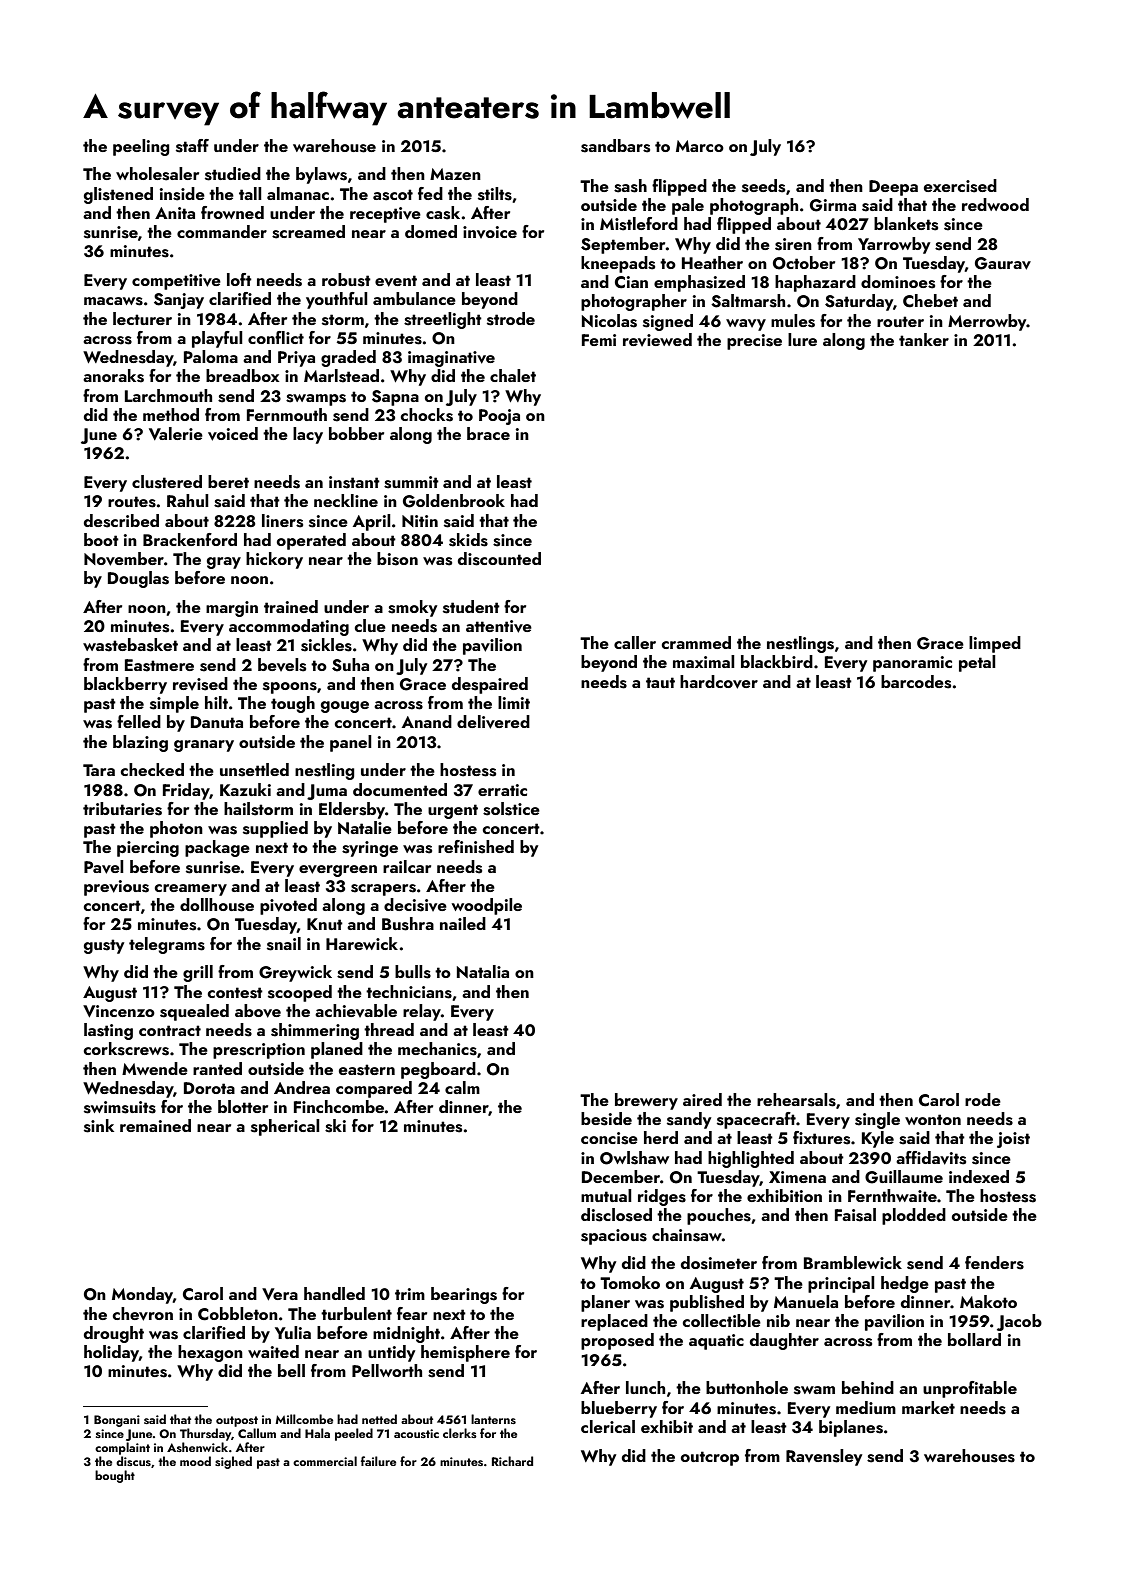 Image resolution: width=1127 pixels, height=1595 pixels. Describe the element at coordinates (293, 1332) in the document. I see `Yulia` at that location.
